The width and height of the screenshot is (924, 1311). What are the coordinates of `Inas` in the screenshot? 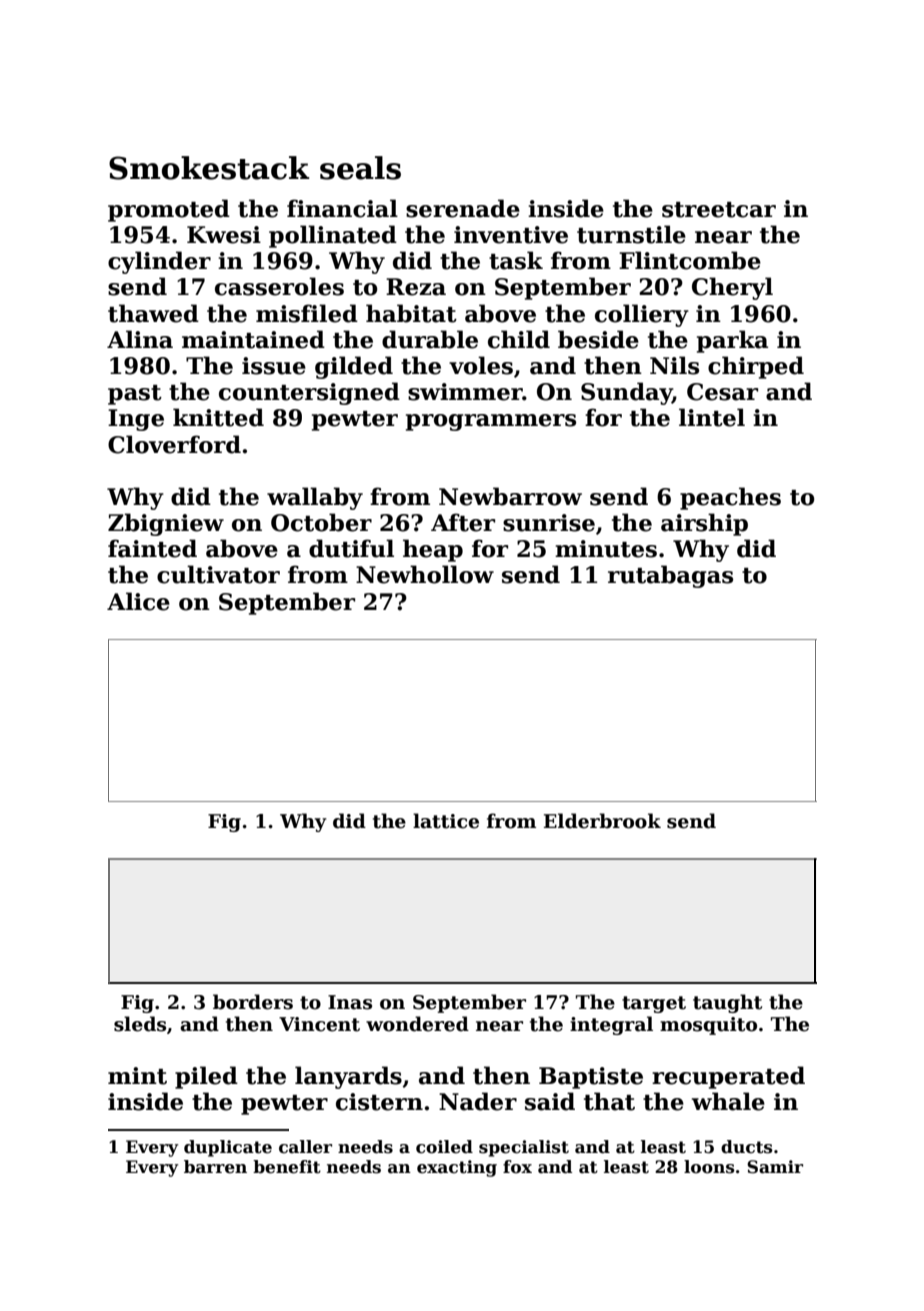 It's located at (350, 1002).
